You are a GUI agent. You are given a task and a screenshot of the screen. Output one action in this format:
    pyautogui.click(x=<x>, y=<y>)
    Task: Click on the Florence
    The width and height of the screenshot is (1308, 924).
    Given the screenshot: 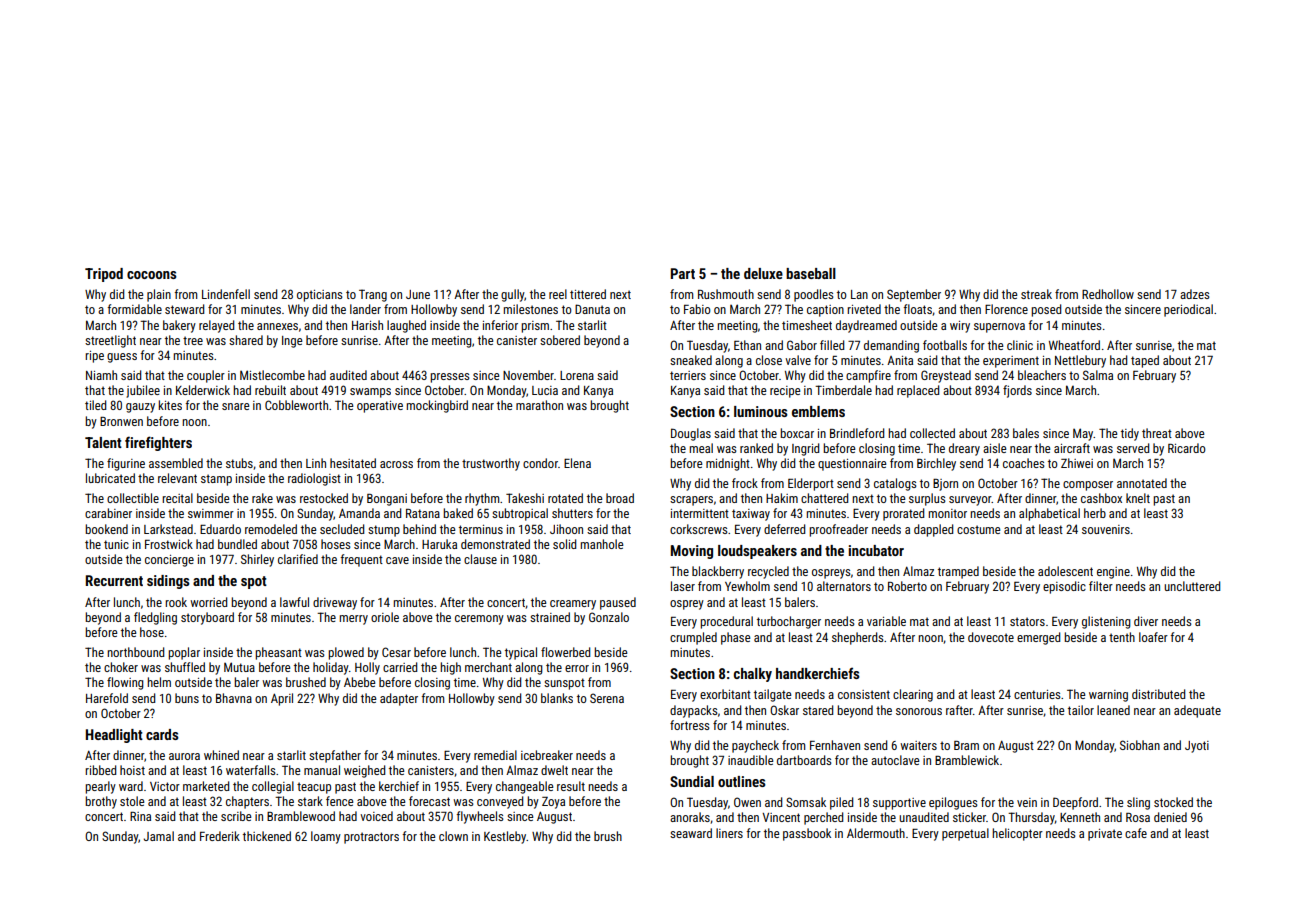 What is the action you would take?
    pyautogui.click(x=1006, y=309)
